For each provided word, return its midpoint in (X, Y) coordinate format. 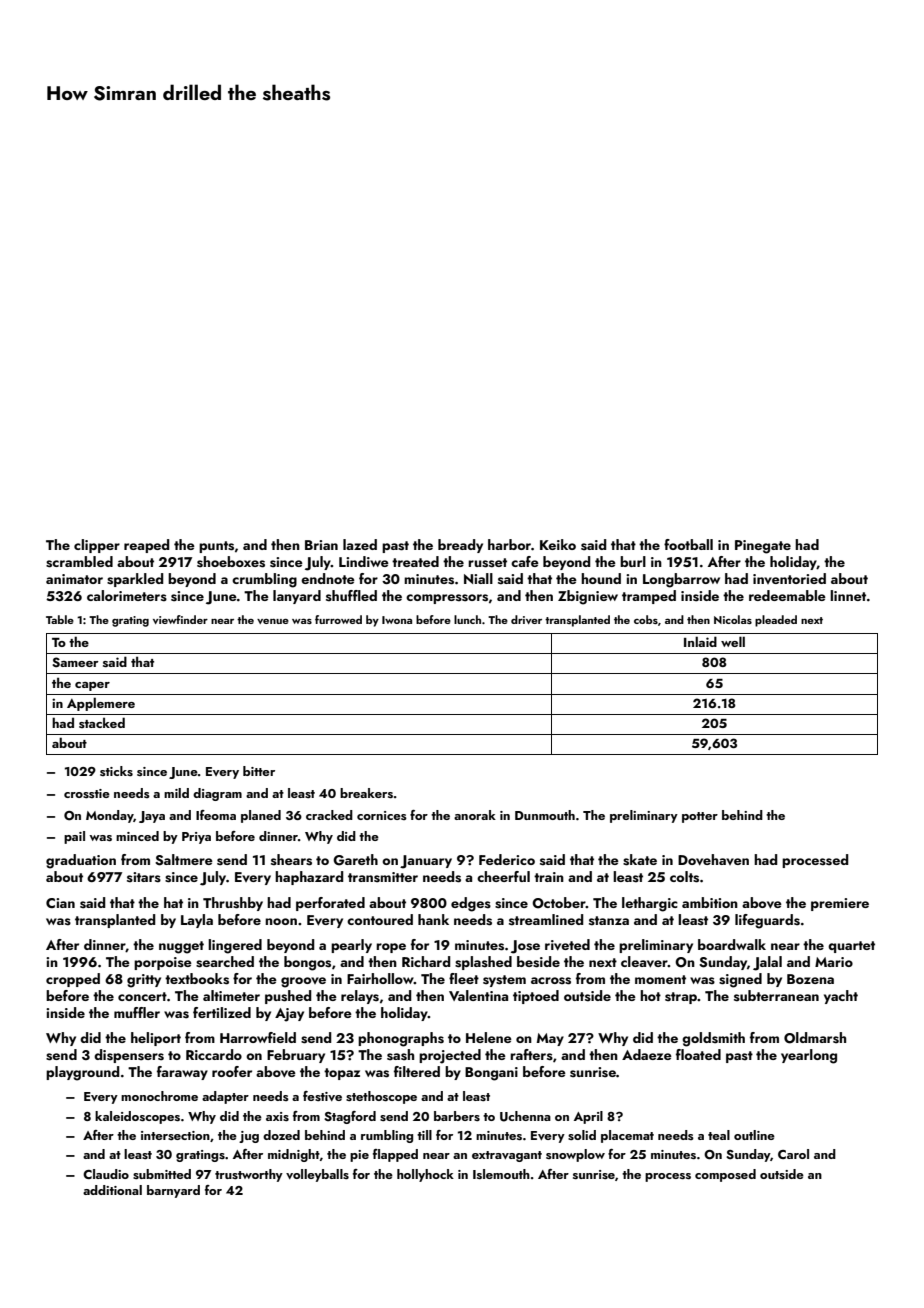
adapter (225, 1097)
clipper (97, 546)
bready (460, 546)
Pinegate (763, 547)
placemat (627, 1136)
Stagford (350, 1117)
